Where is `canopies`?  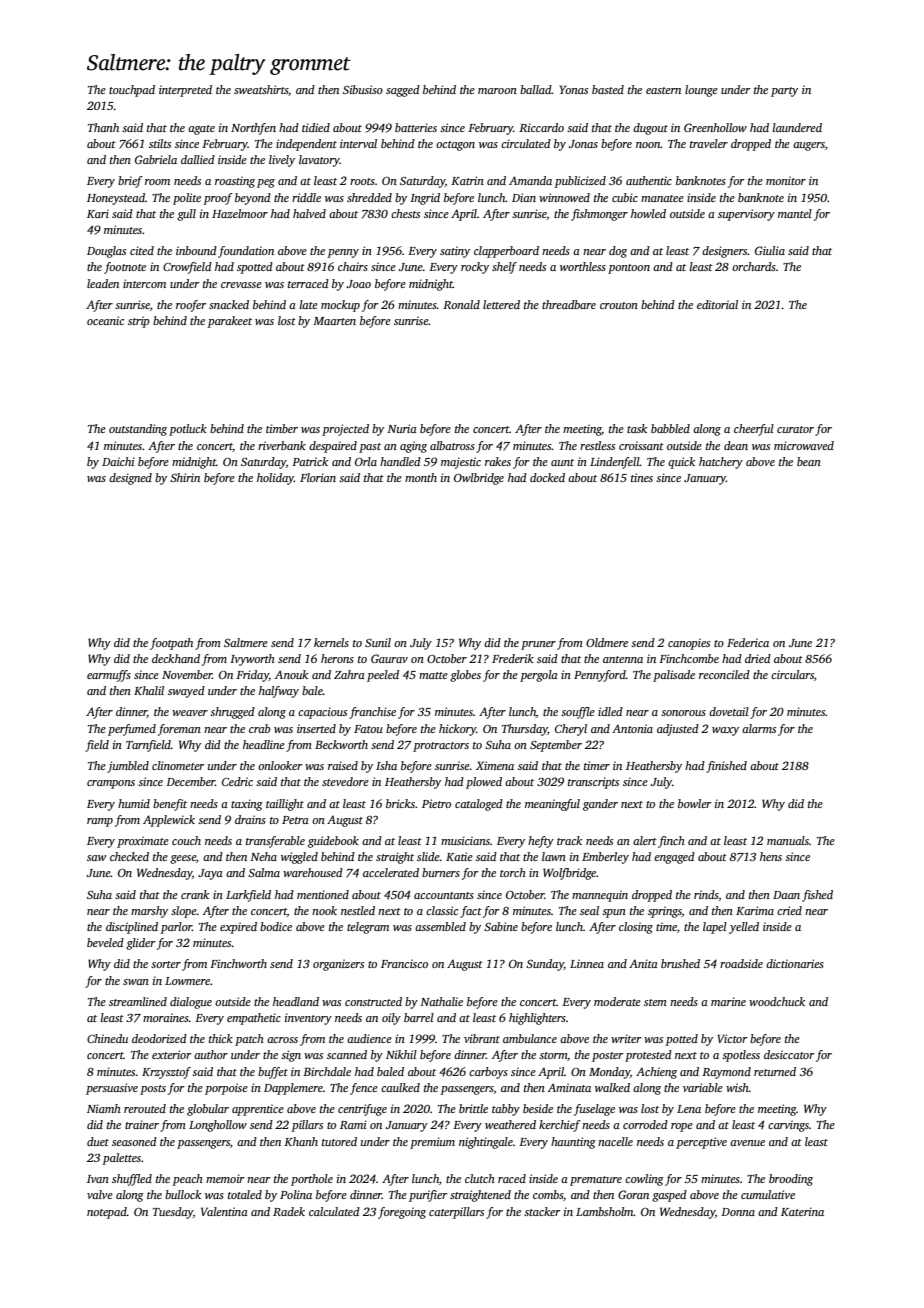 canopies is located at coordinates (689, 644).
